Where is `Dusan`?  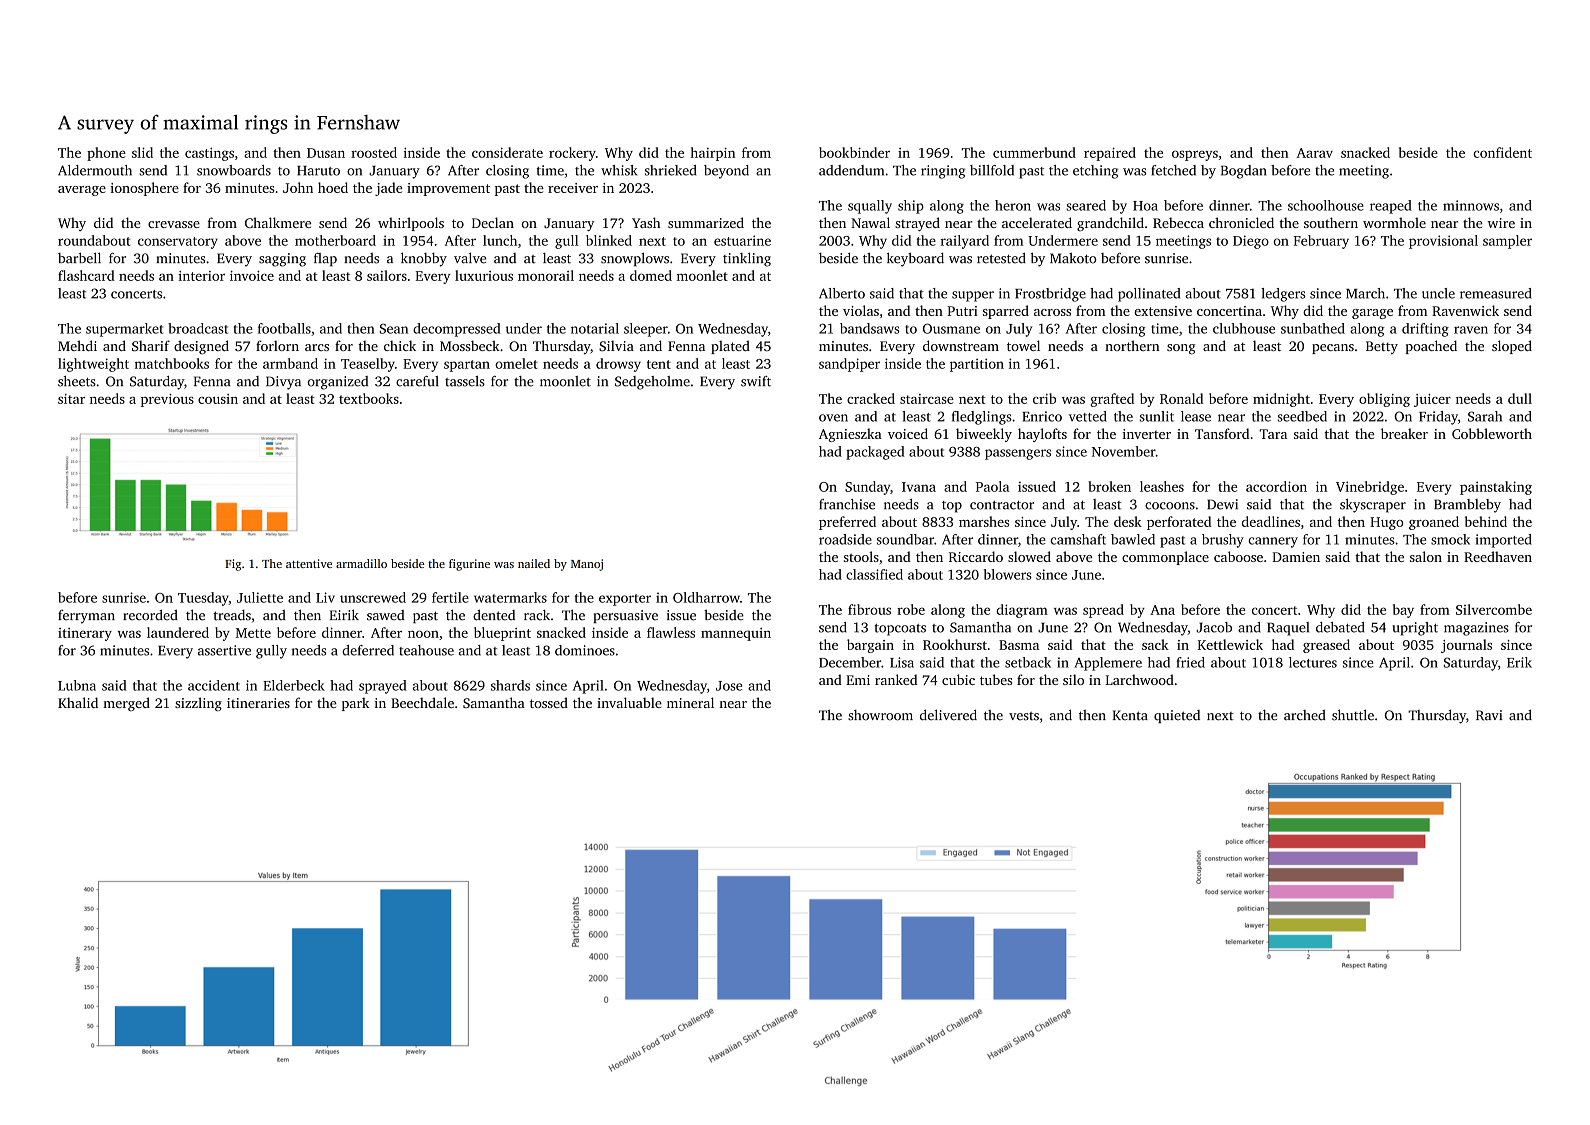 Dusan is located at coordinates (326, 153).
